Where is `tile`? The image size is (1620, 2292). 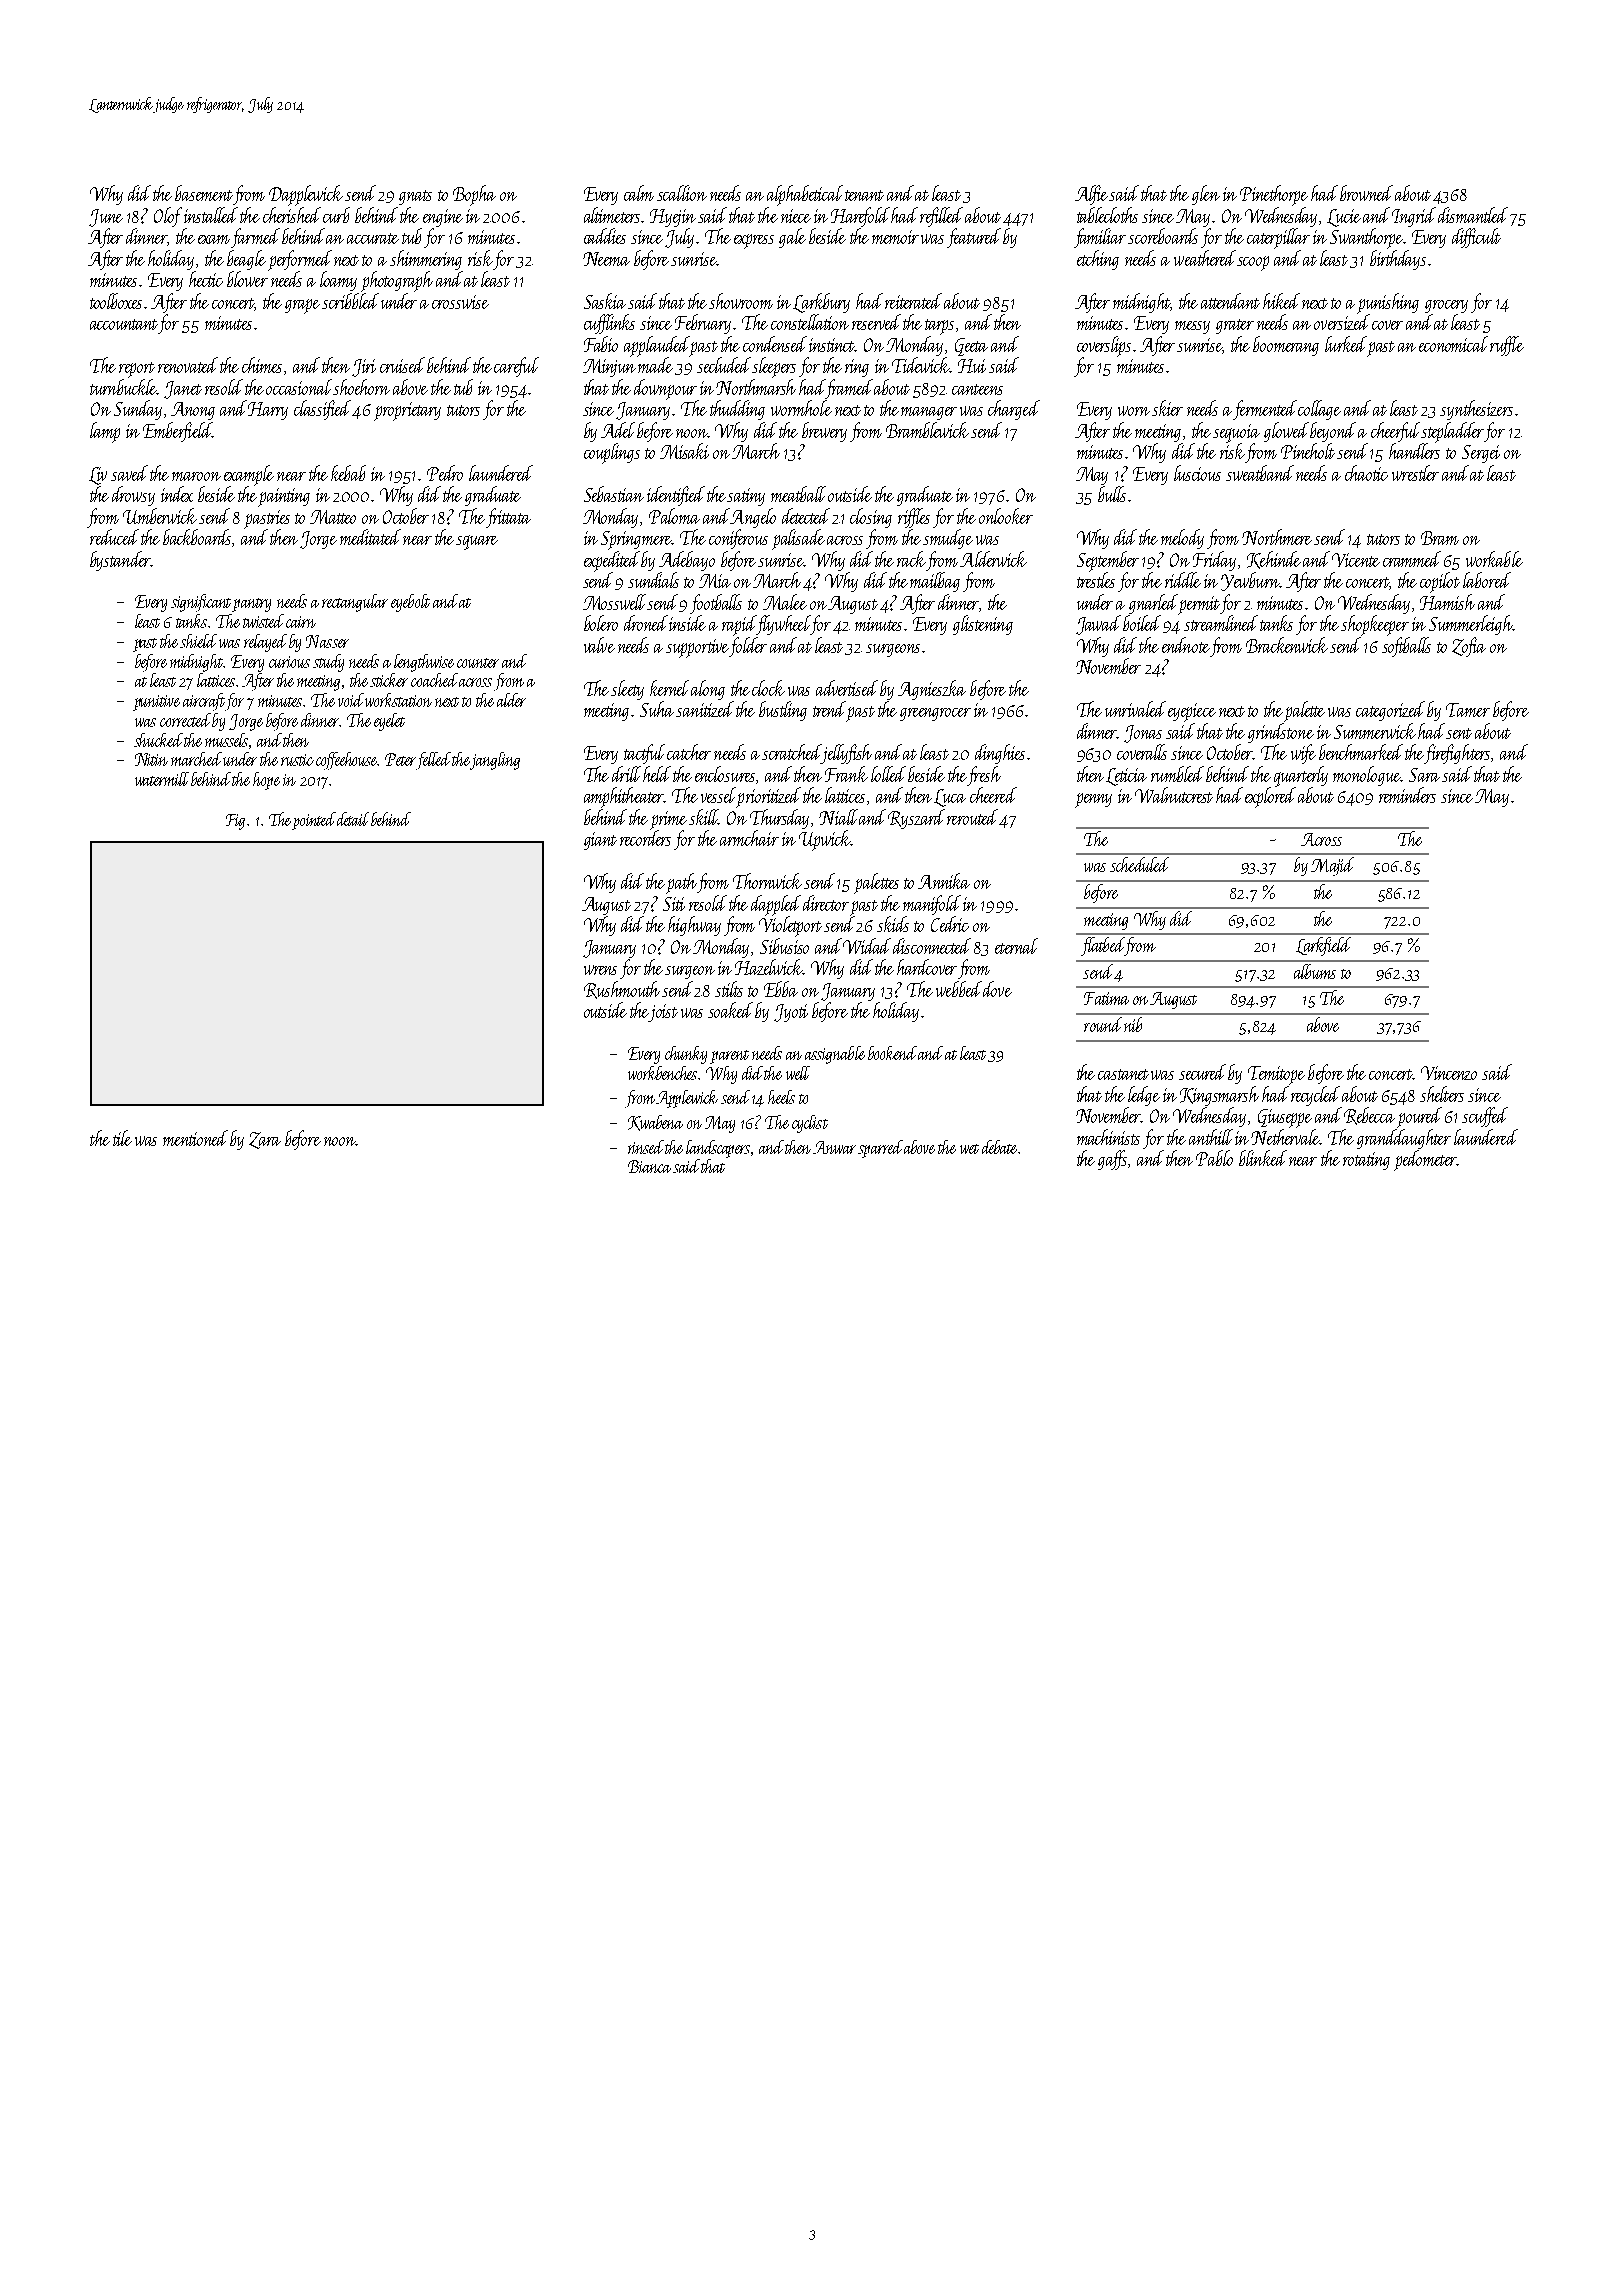
tile is located at coordinates (122, 1138).
